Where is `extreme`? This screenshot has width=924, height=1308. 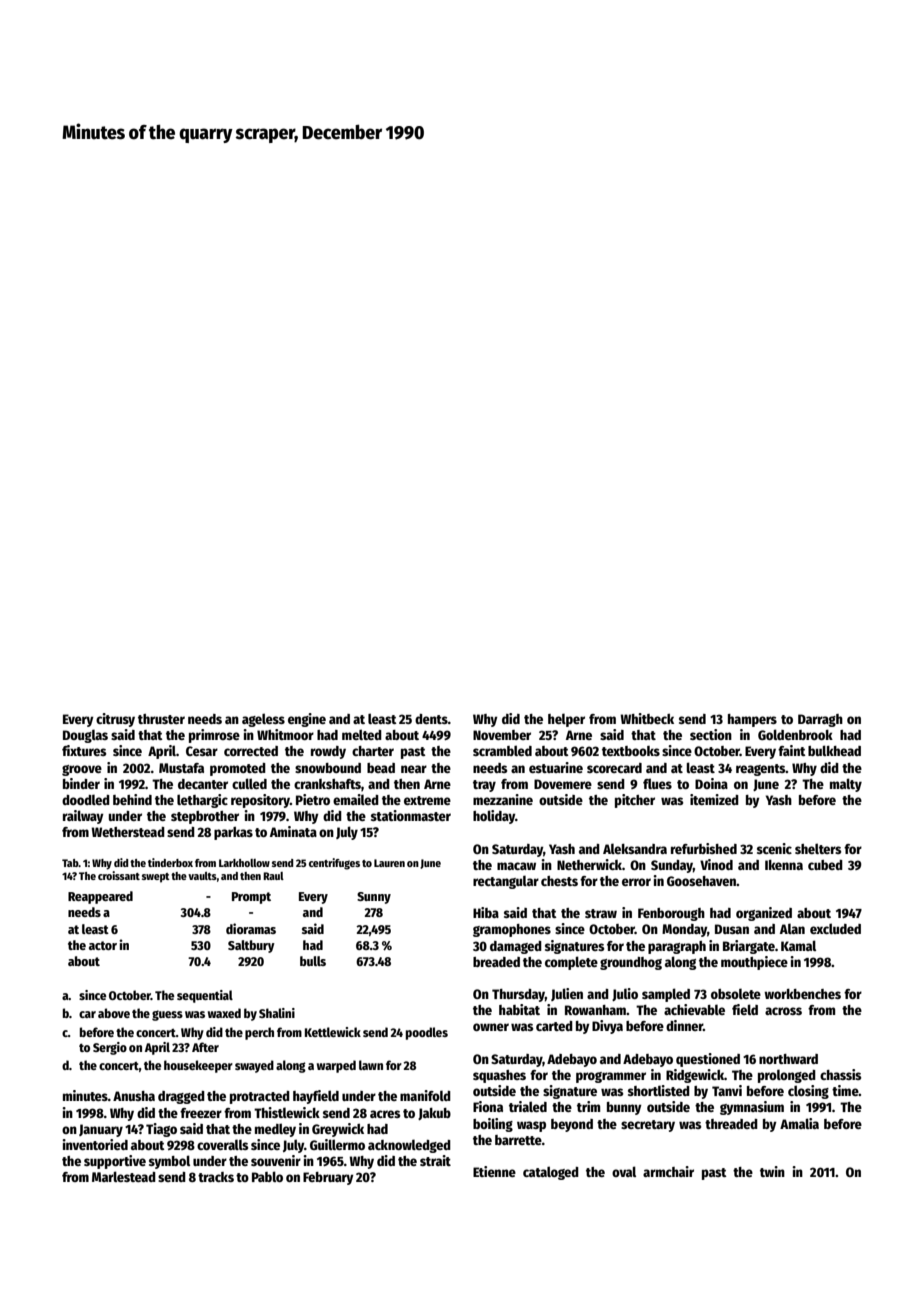
extreme is located at coordinates (427, 800).
